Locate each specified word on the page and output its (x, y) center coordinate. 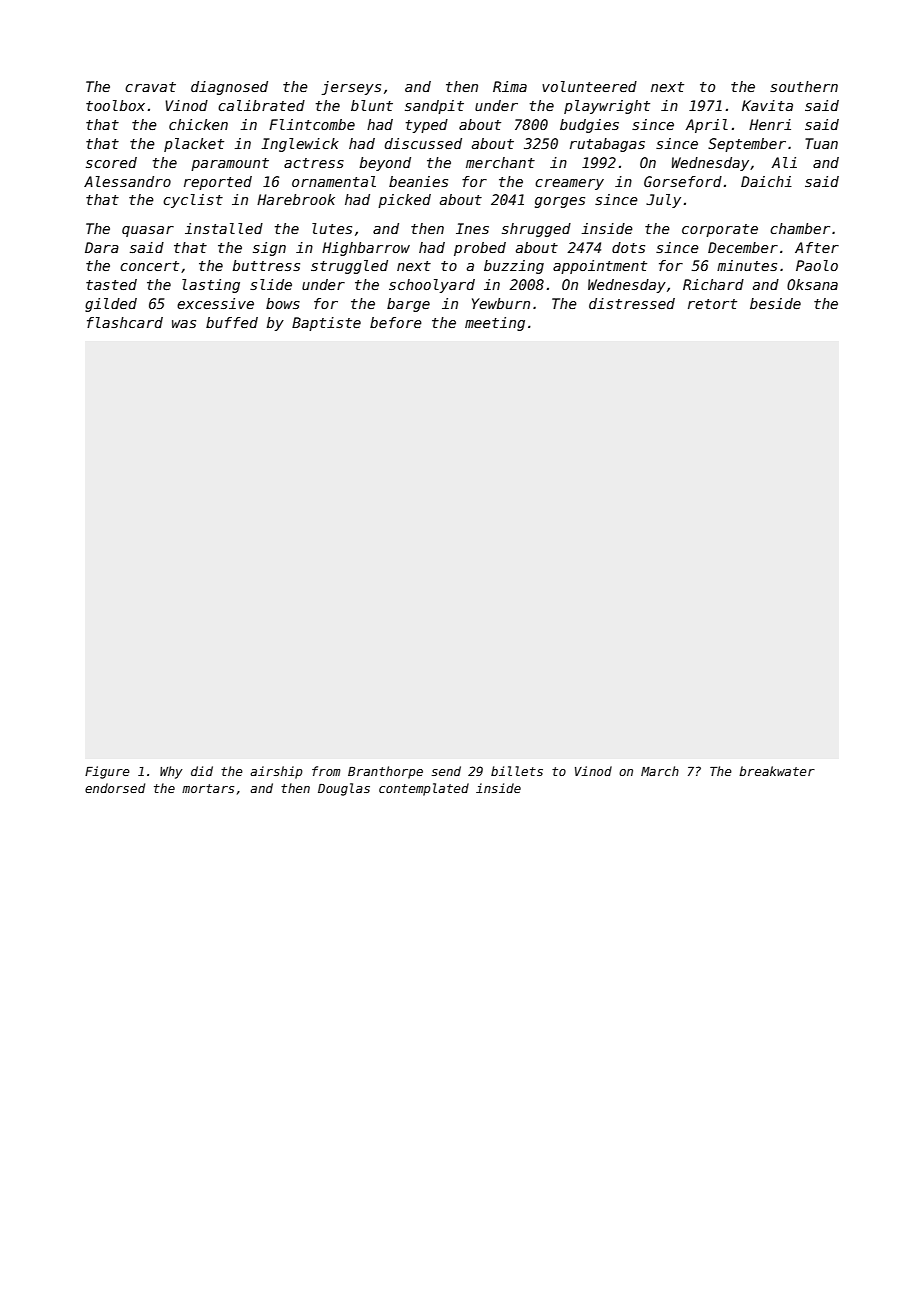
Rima (510, 86)
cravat (150, 87)
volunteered (589, 86)
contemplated (424, 789)
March (660, 771)
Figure (107, 772)
